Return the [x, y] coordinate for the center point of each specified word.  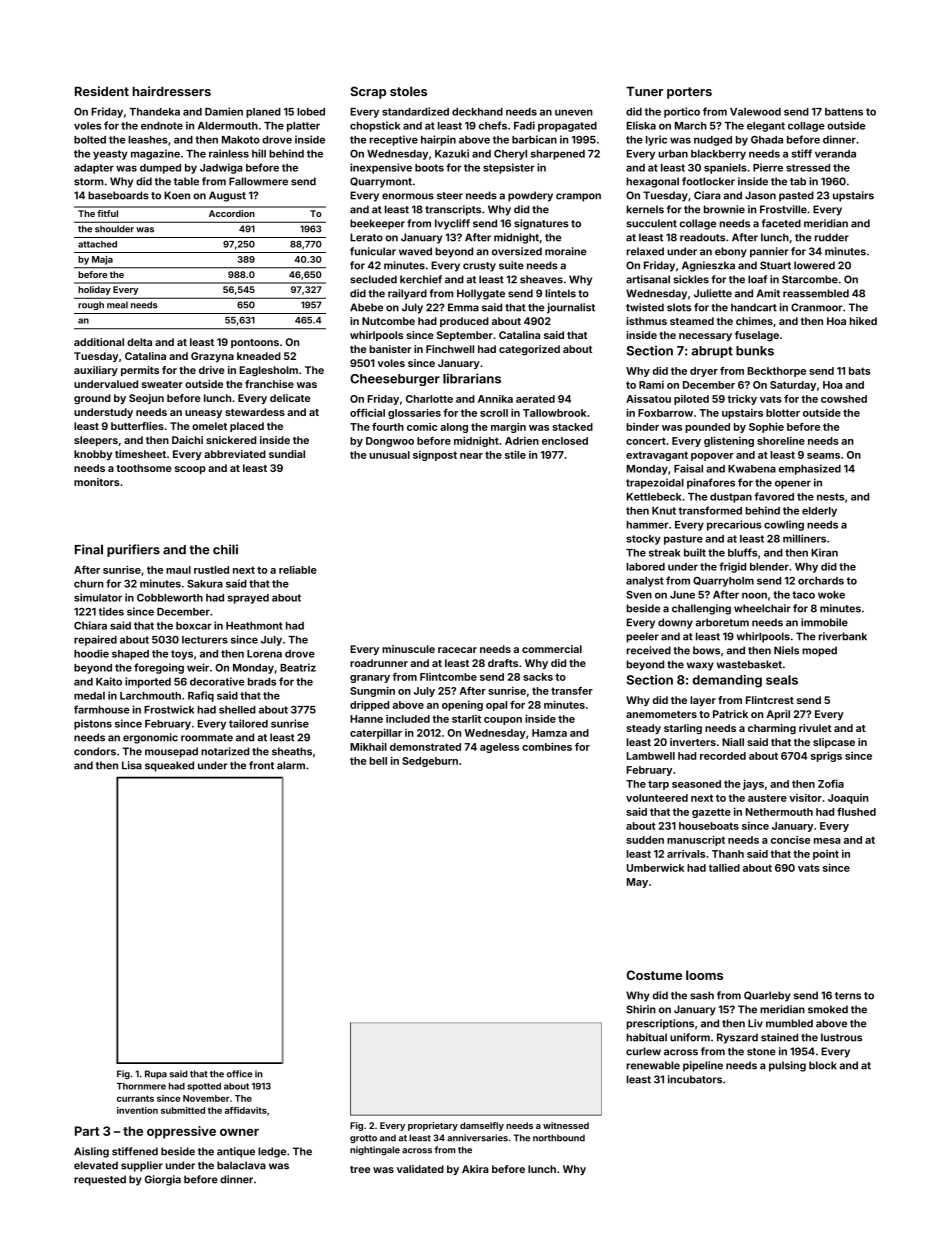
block [823, 1065]
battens [844, 112]
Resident [102, 91]
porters [689, 93]
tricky [742, 400]
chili [225, 549]
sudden [645, 840]
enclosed [565, 441]
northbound [559, 1138]
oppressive [181, 1132]
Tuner [644, 91]
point [826, 855]
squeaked [169, 766]
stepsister [509, 168]
